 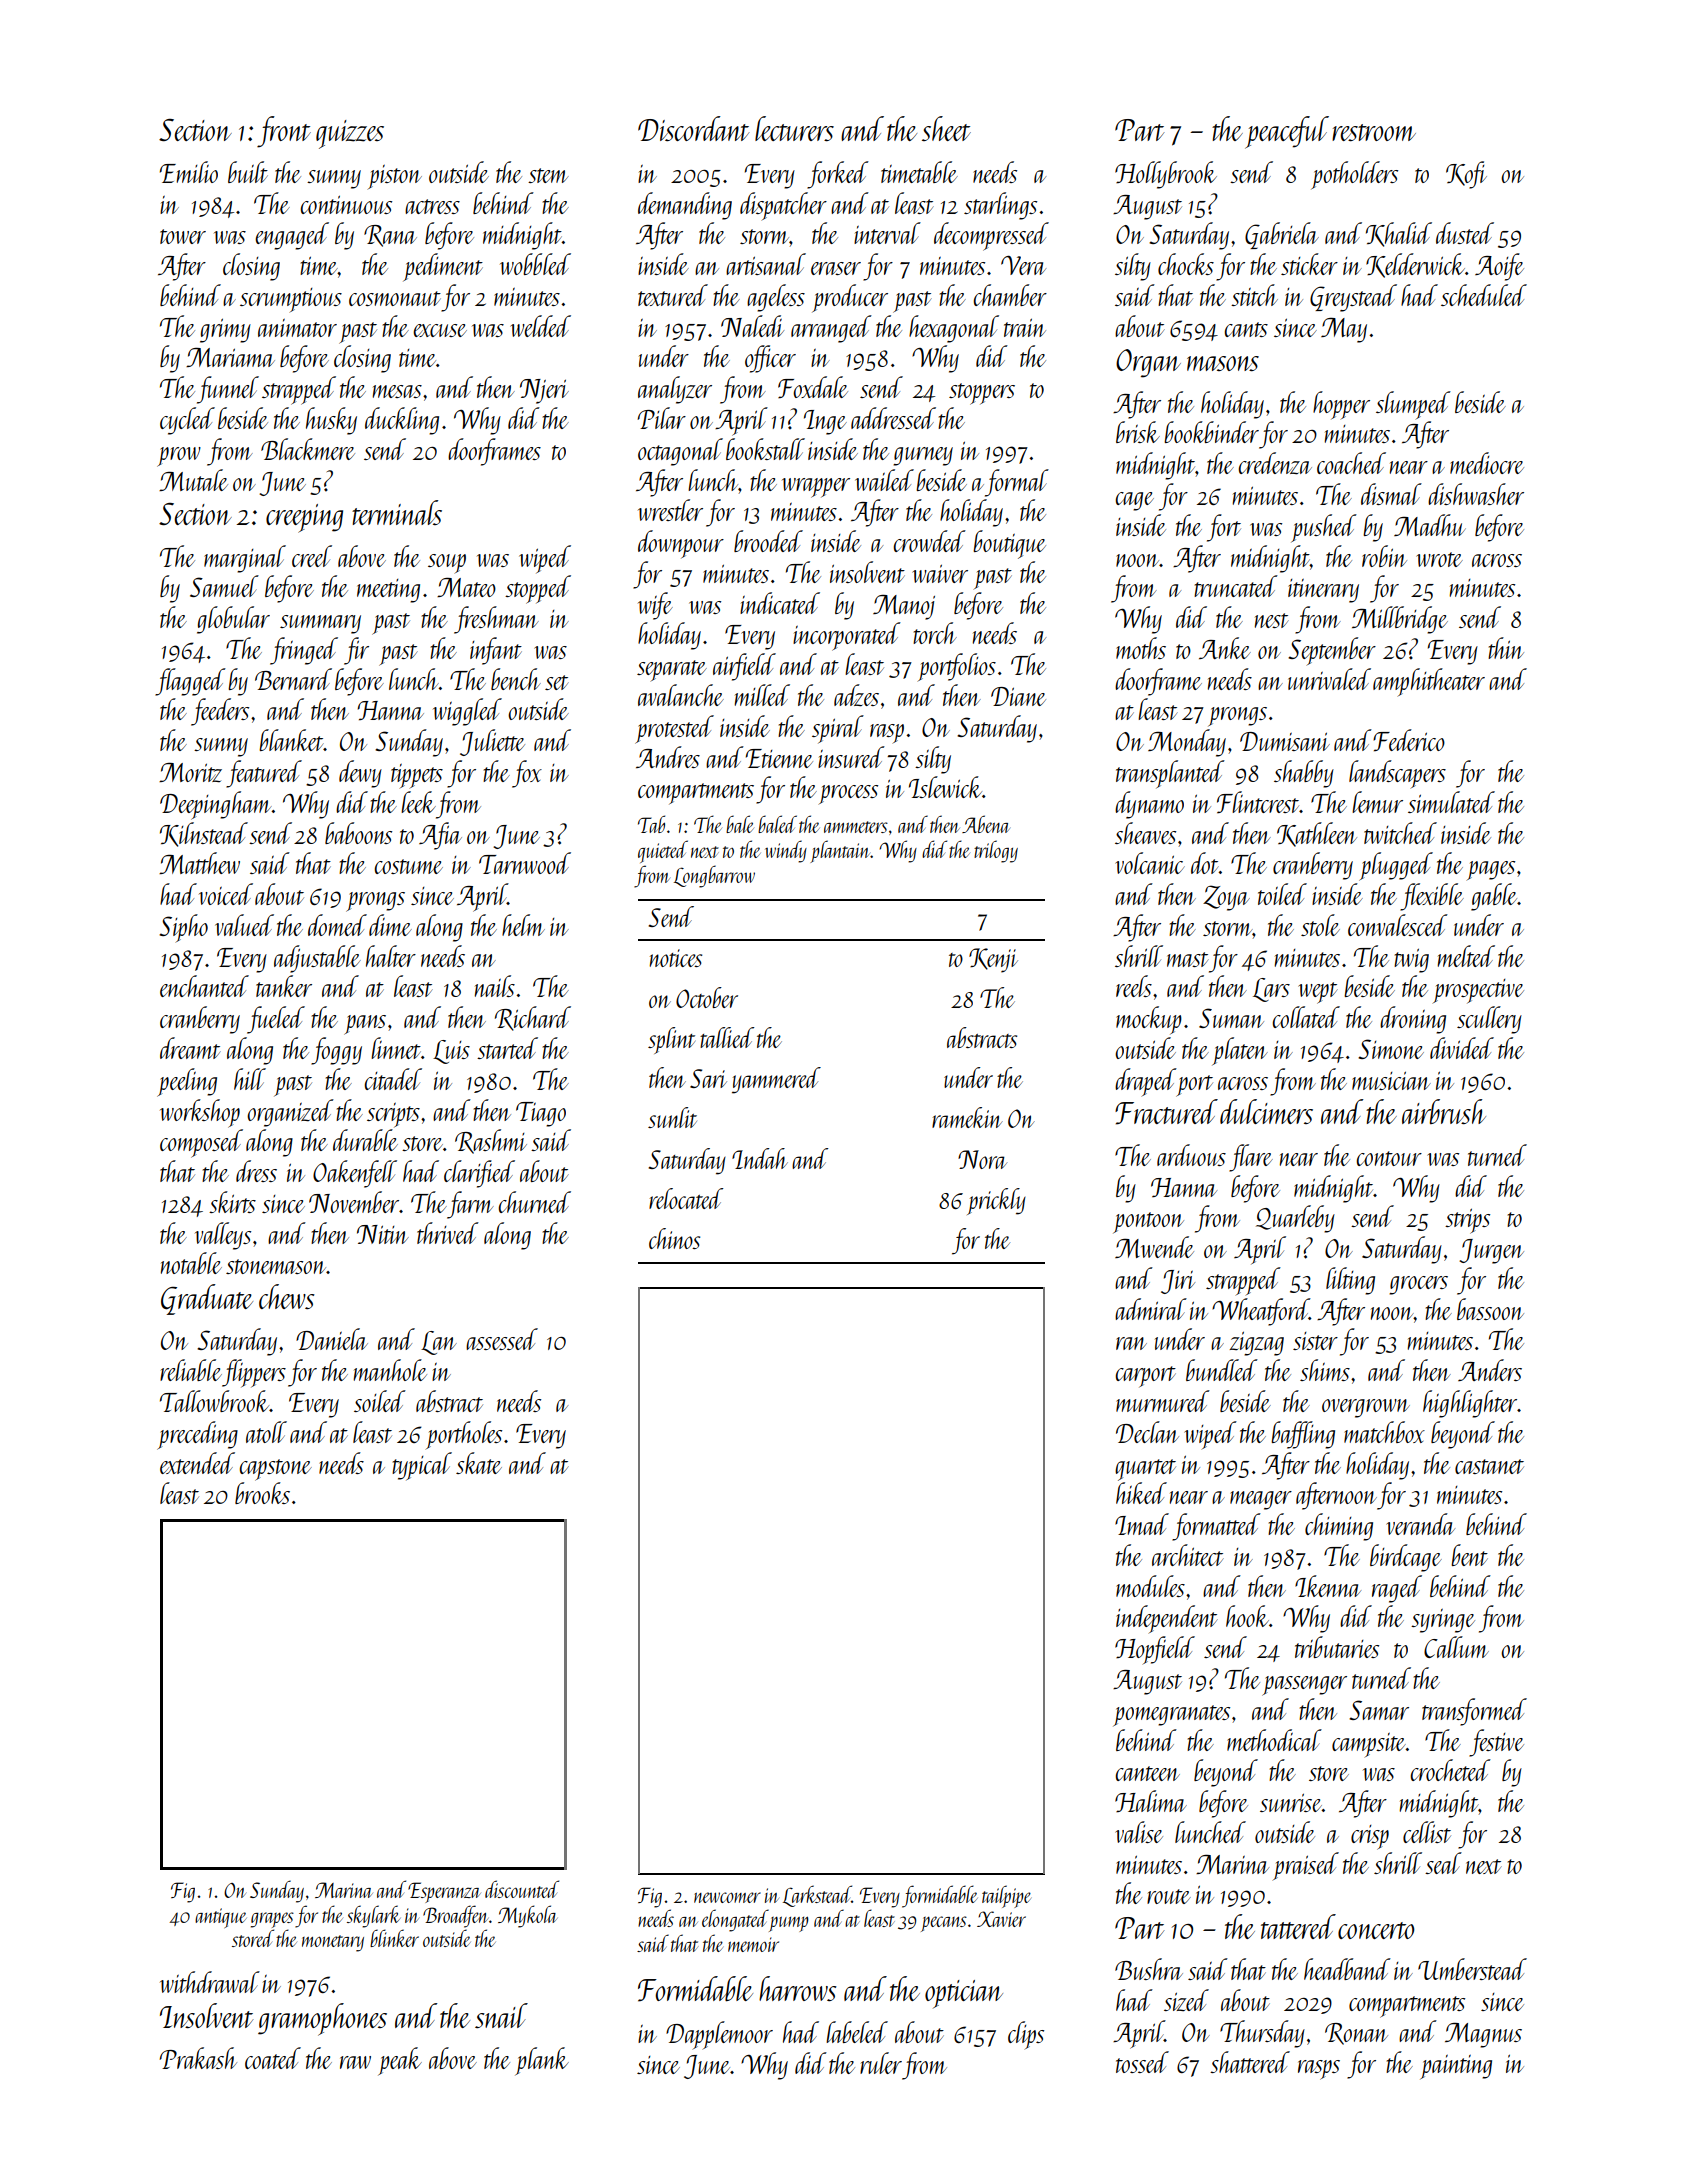 I want to click on prickly, so click(x=996, y=1201).
